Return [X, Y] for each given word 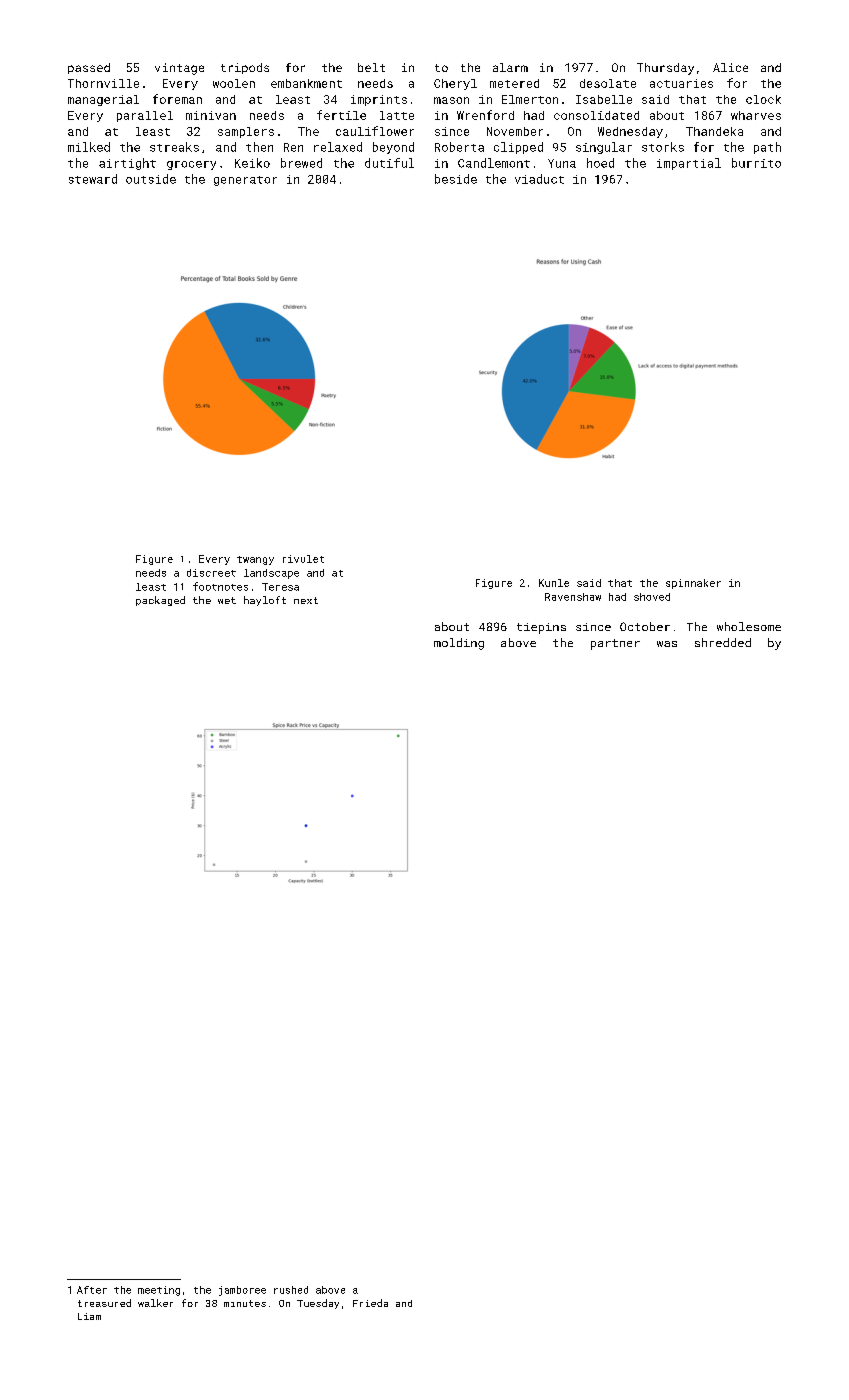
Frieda [370, 1303]
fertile [341, 115]
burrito [756, 163]
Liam [89, 1316]
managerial [103, 100]
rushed [291, 1290]
